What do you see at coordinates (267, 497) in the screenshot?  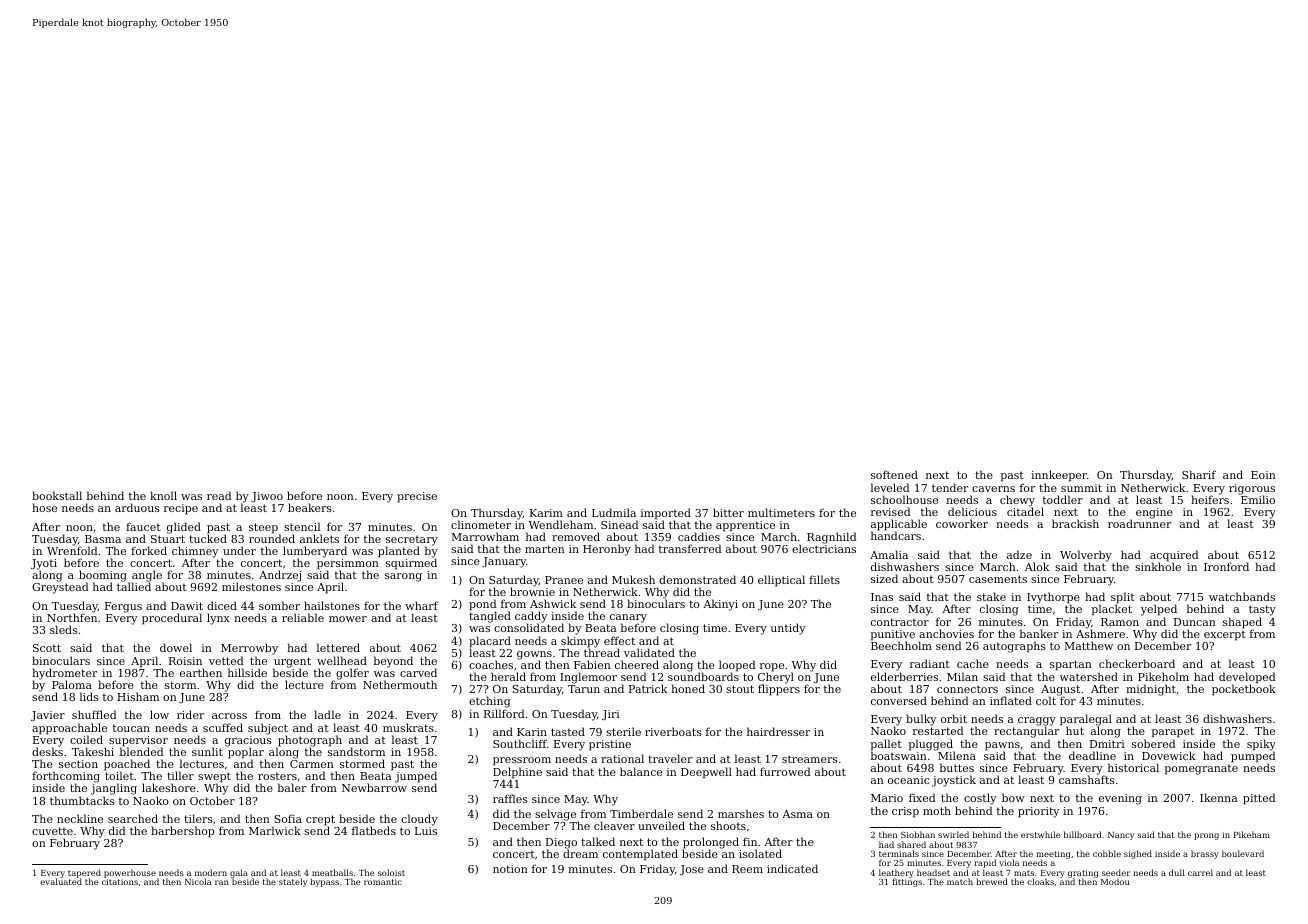 I see `Jiwoo` at bounding box center [267, 497].
